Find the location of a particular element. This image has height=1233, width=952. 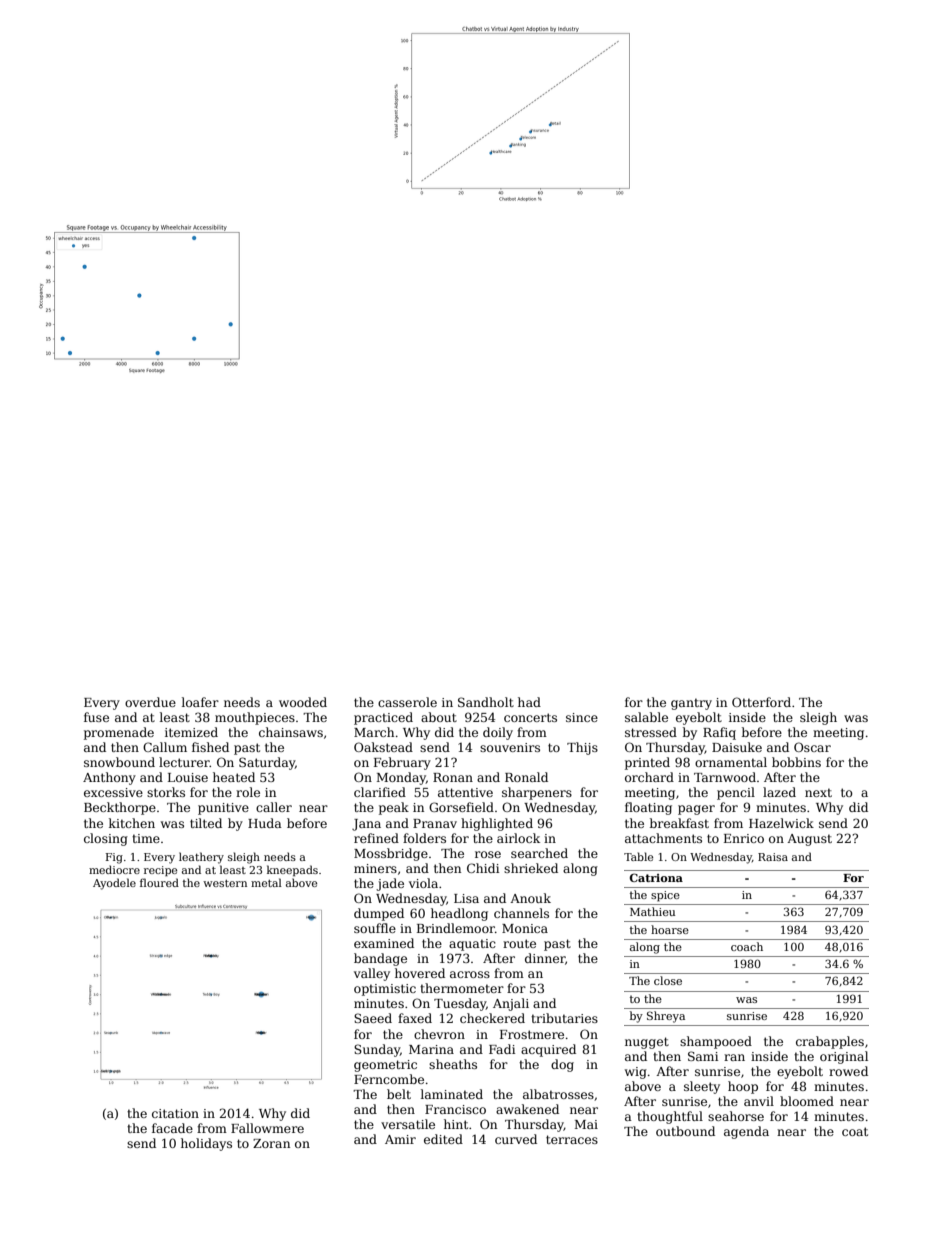

hovered is located at coordinates (420, 973).
